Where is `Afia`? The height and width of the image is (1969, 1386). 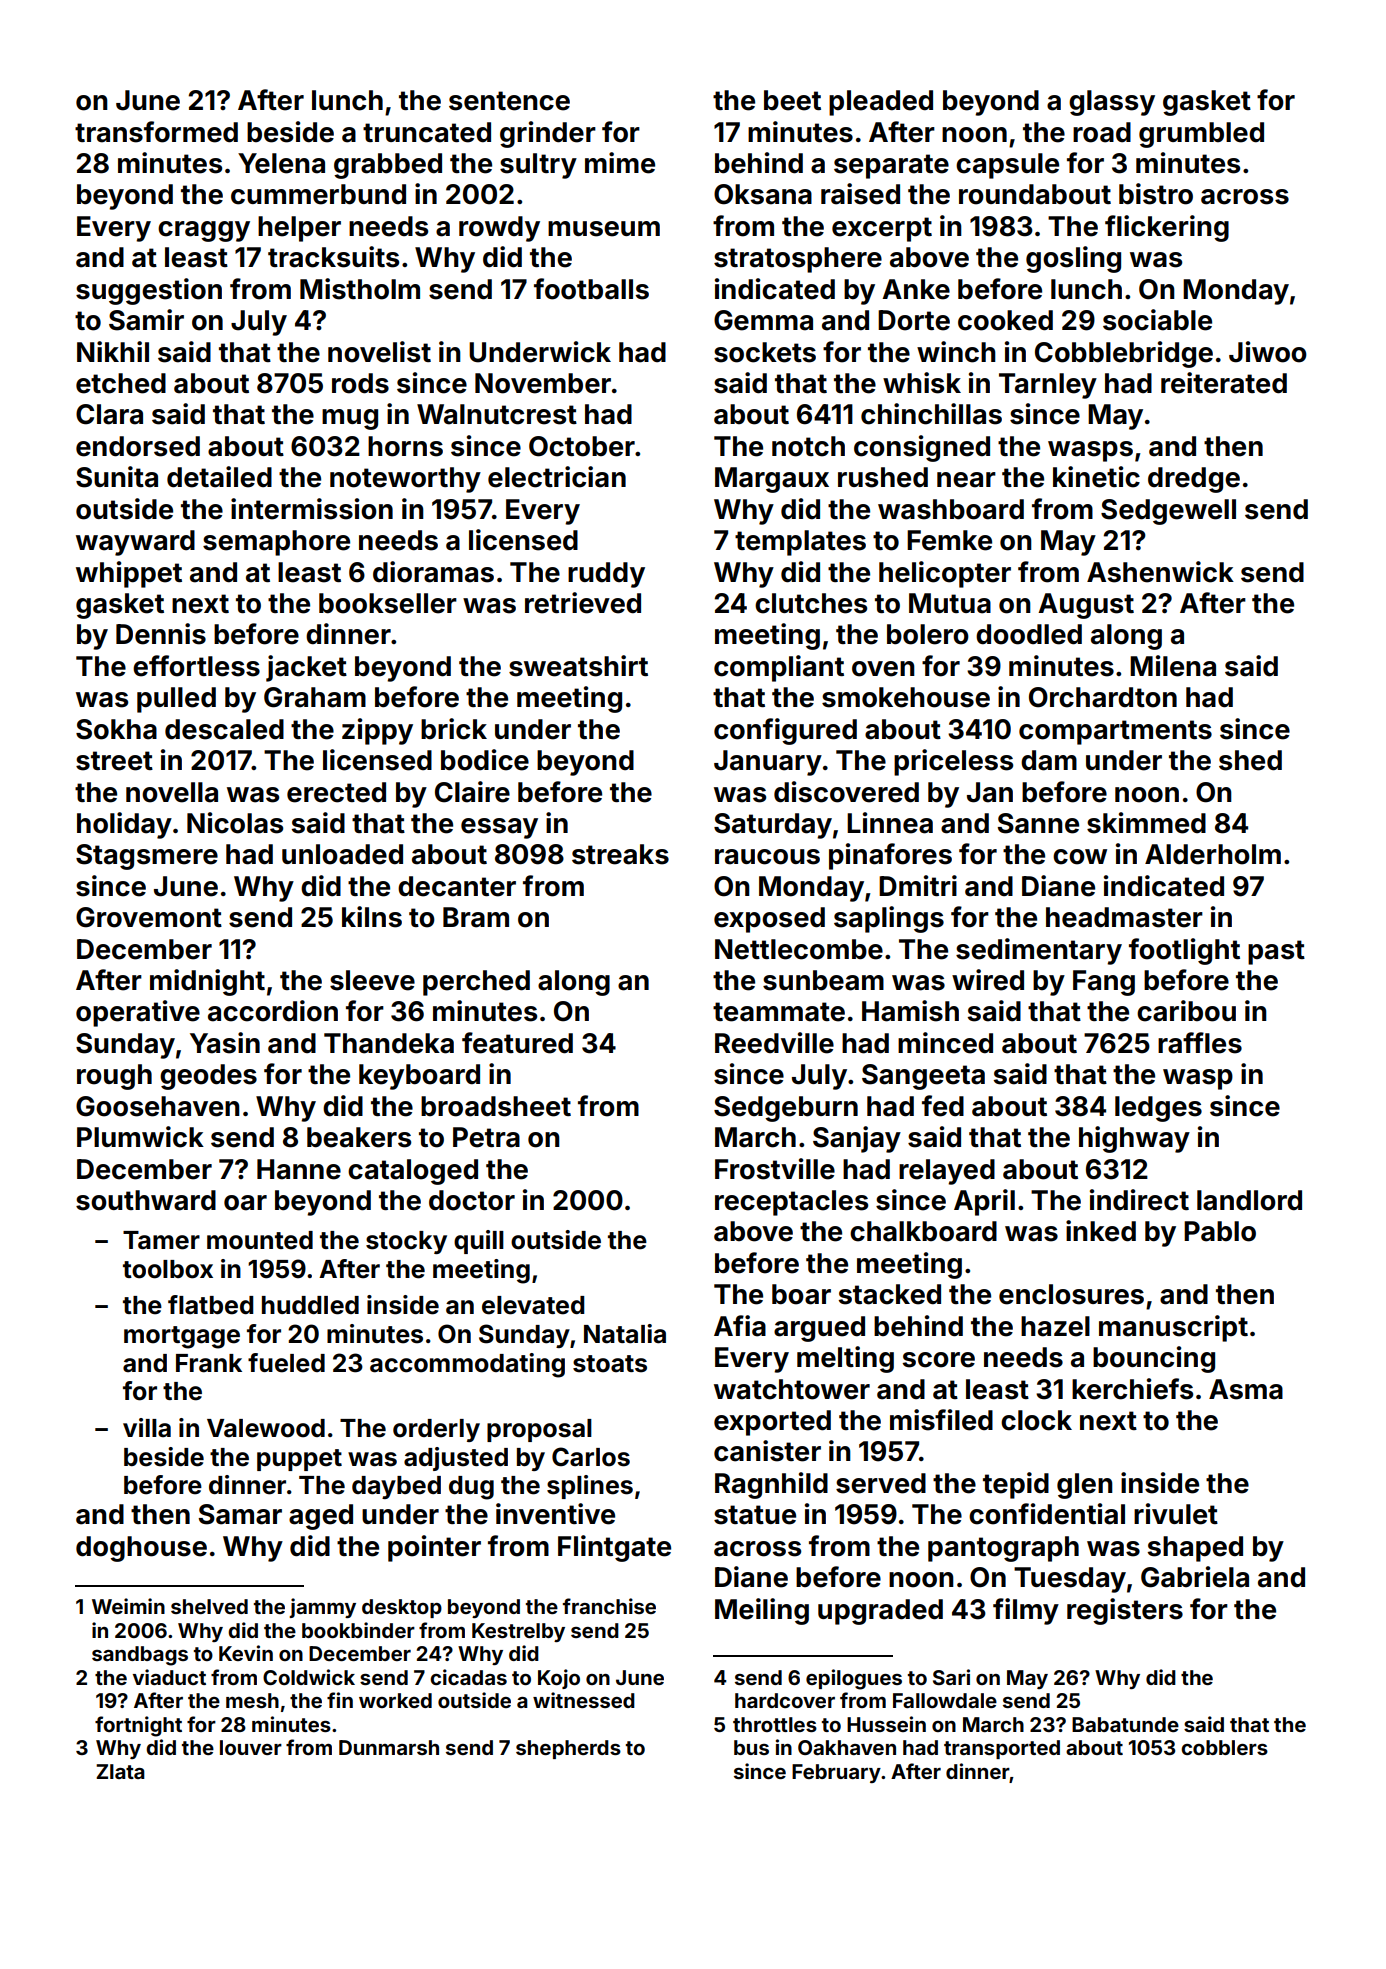
Afia is located at coordinates (740, 1326).
